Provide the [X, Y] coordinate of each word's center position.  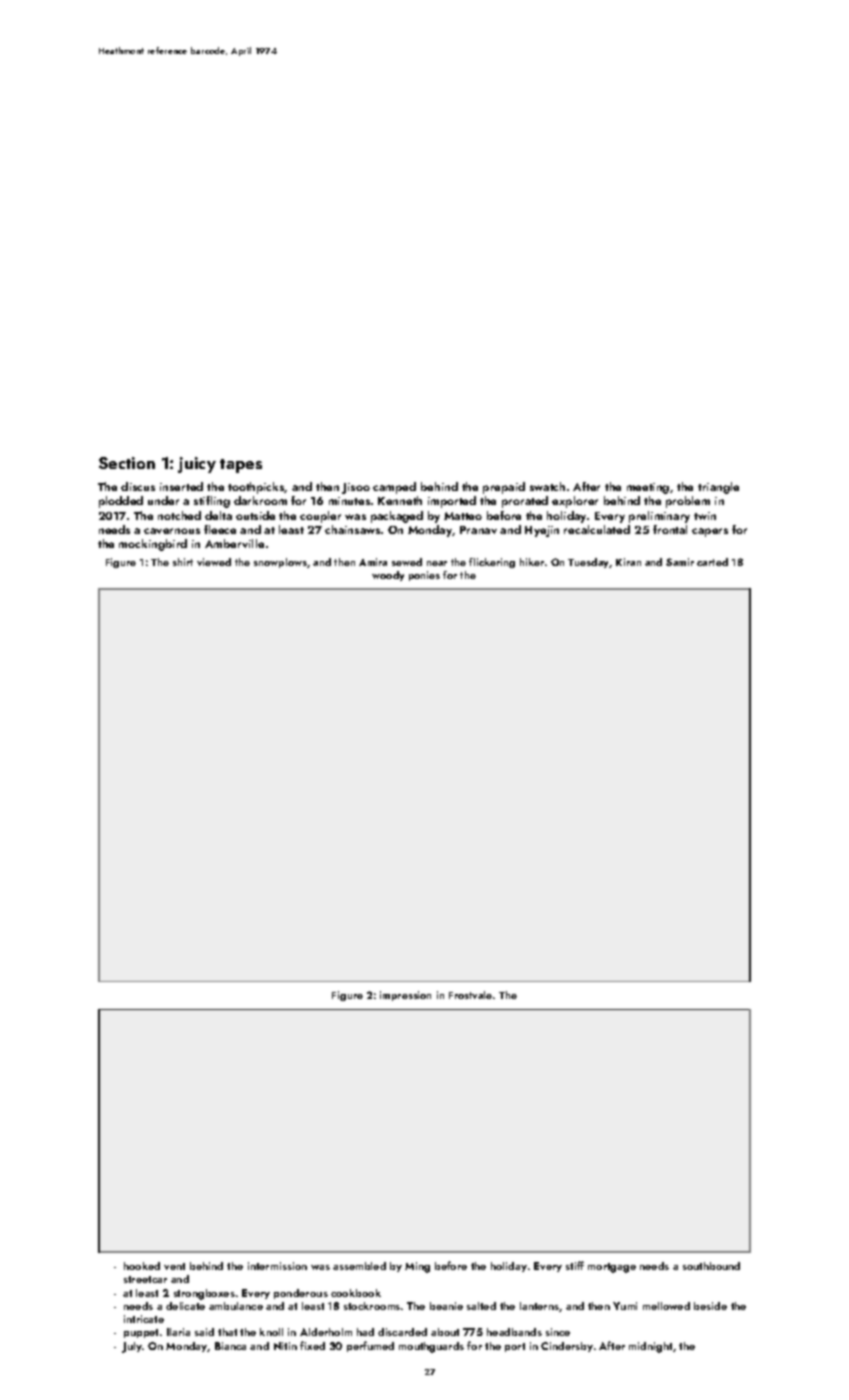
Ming [417, 1267]
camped [394, 488]
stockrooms [372, 1306]
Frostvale [470, 995]
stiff [575, 1265]
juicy [197, 465]
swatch [547, 486]
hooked [142, 1266]
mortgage [612, 1268]
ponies [424, 576]
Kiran [628, 562]
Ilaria [178, 1332]
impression [405, 996]
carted [712, 562]
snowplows [280, 563]
